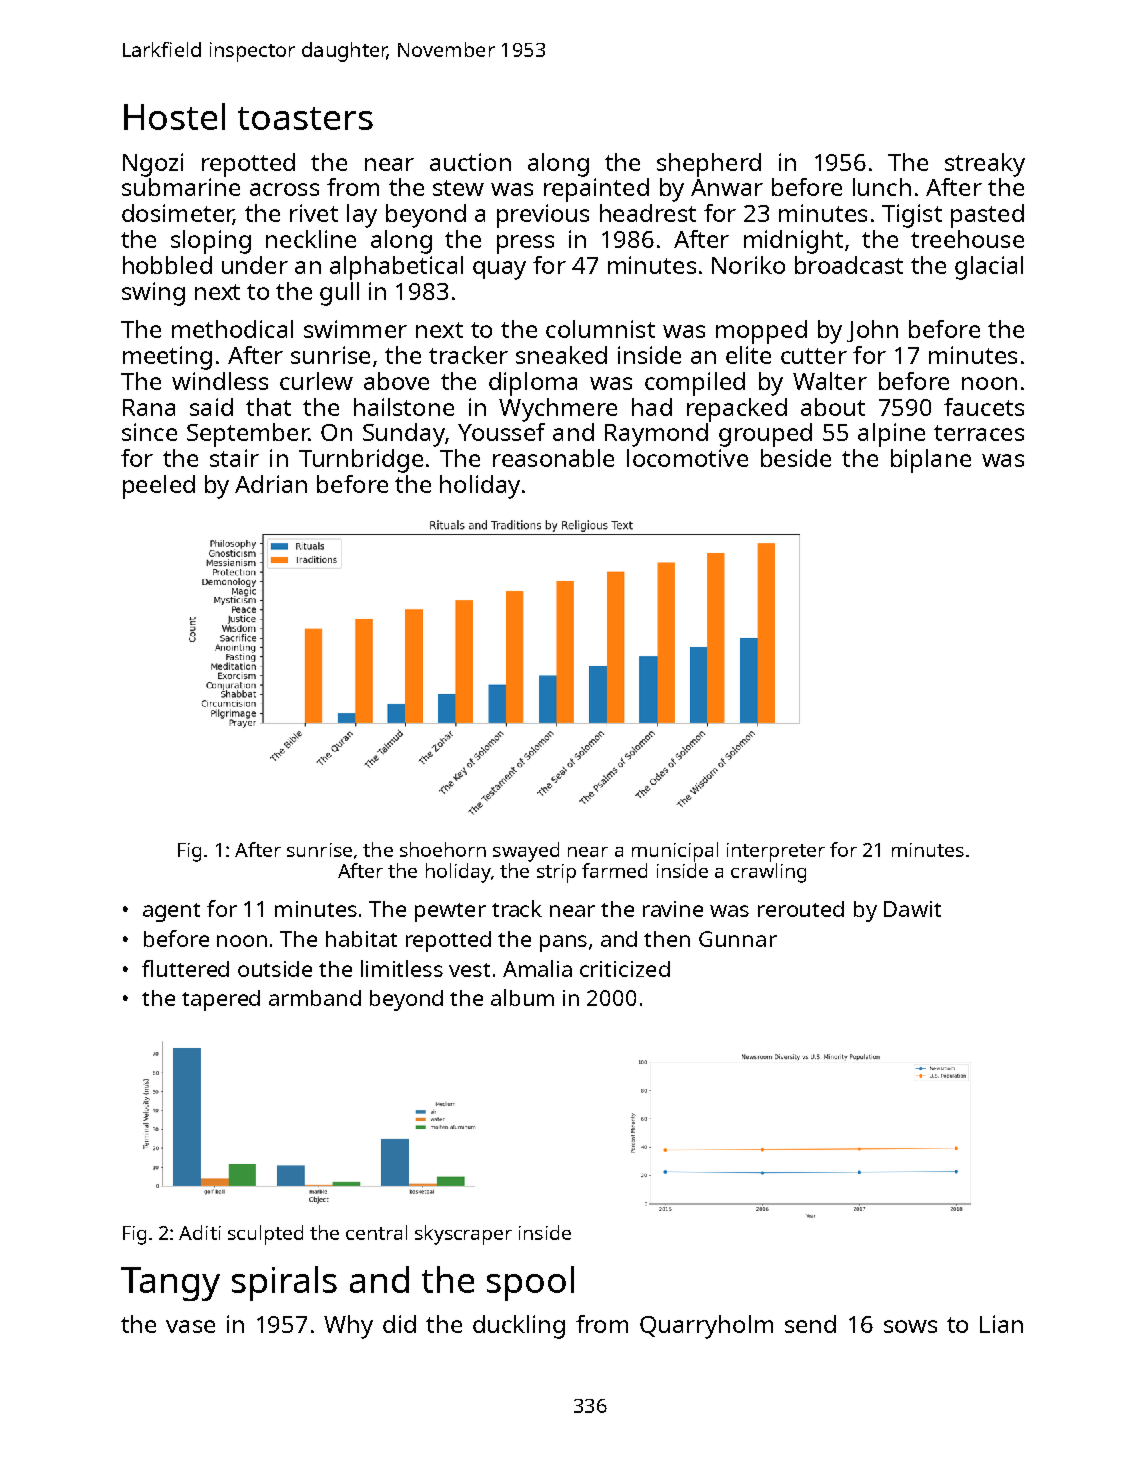 The height and width of the document is (1484, 1146). Describe the element at coordinates (985, 165) in the document. I see `streaky` at that location.
